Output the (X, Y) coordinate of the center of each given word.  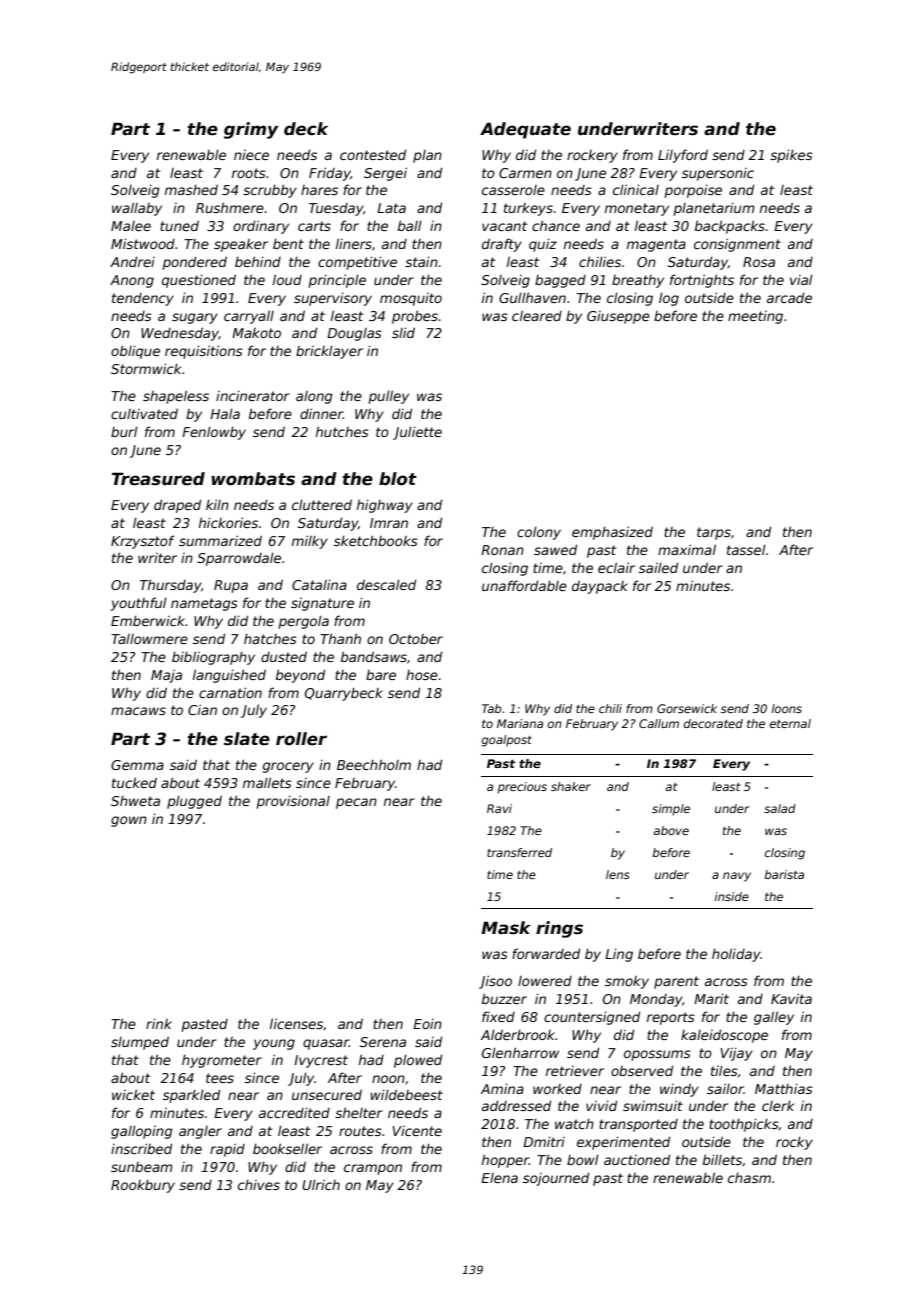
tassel (746, 549)
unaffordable (524, 585)
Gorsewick (687, 708)
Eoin (427, 1024)
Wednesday (180, 334)
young (274, 1044)
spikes (791, 156)
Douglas (354, 334)
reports (671, 1018)
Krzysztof (143, 542)
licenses (296, 1023)
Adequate (525, 130)
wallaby (137, 209)
